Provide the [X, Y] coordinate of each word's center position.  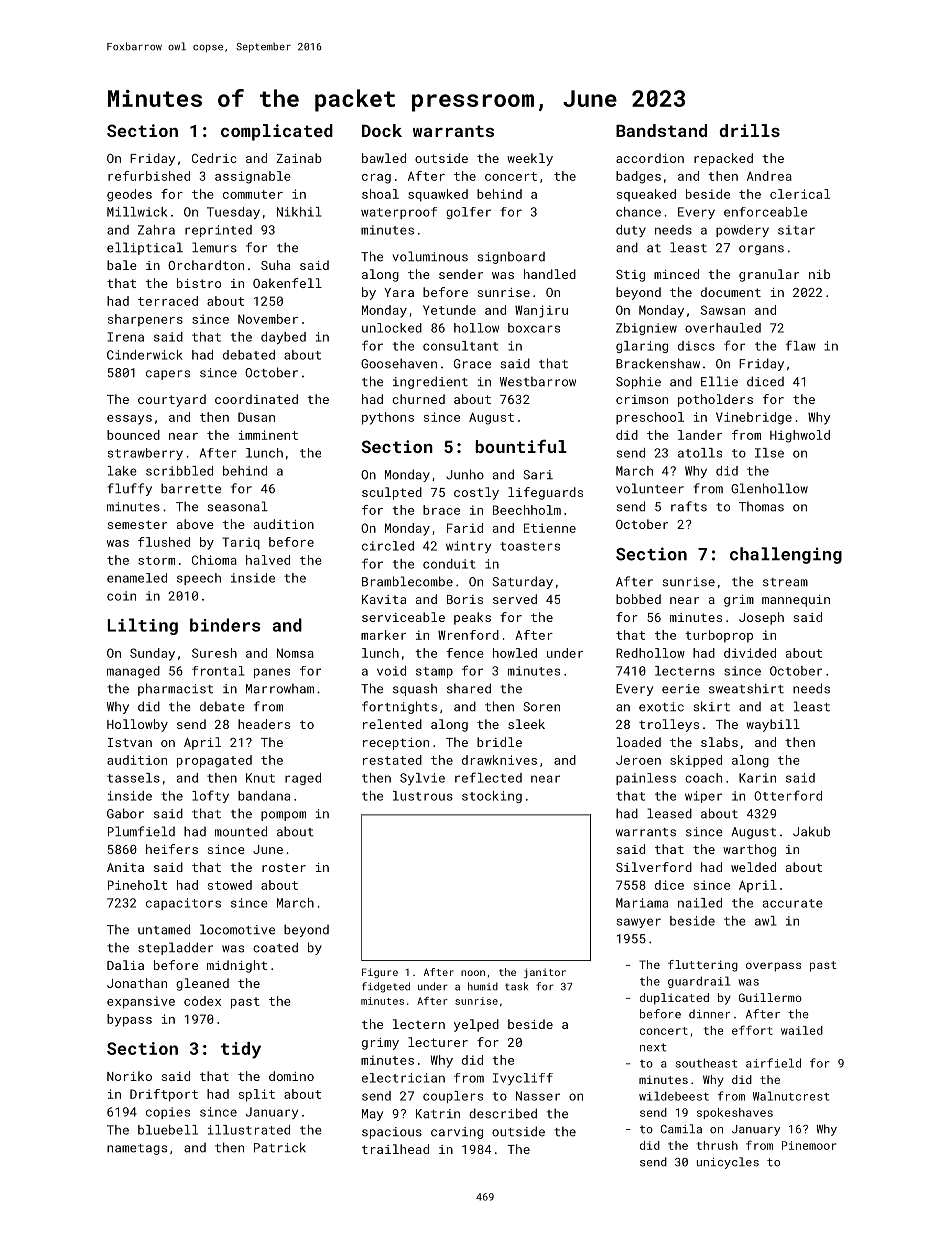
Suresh [214, 653]
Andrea [769, 176]
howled [515, 653]
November [268, 319]
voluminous [430, 256]
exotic [661, 707]
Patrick [280, 1147]
